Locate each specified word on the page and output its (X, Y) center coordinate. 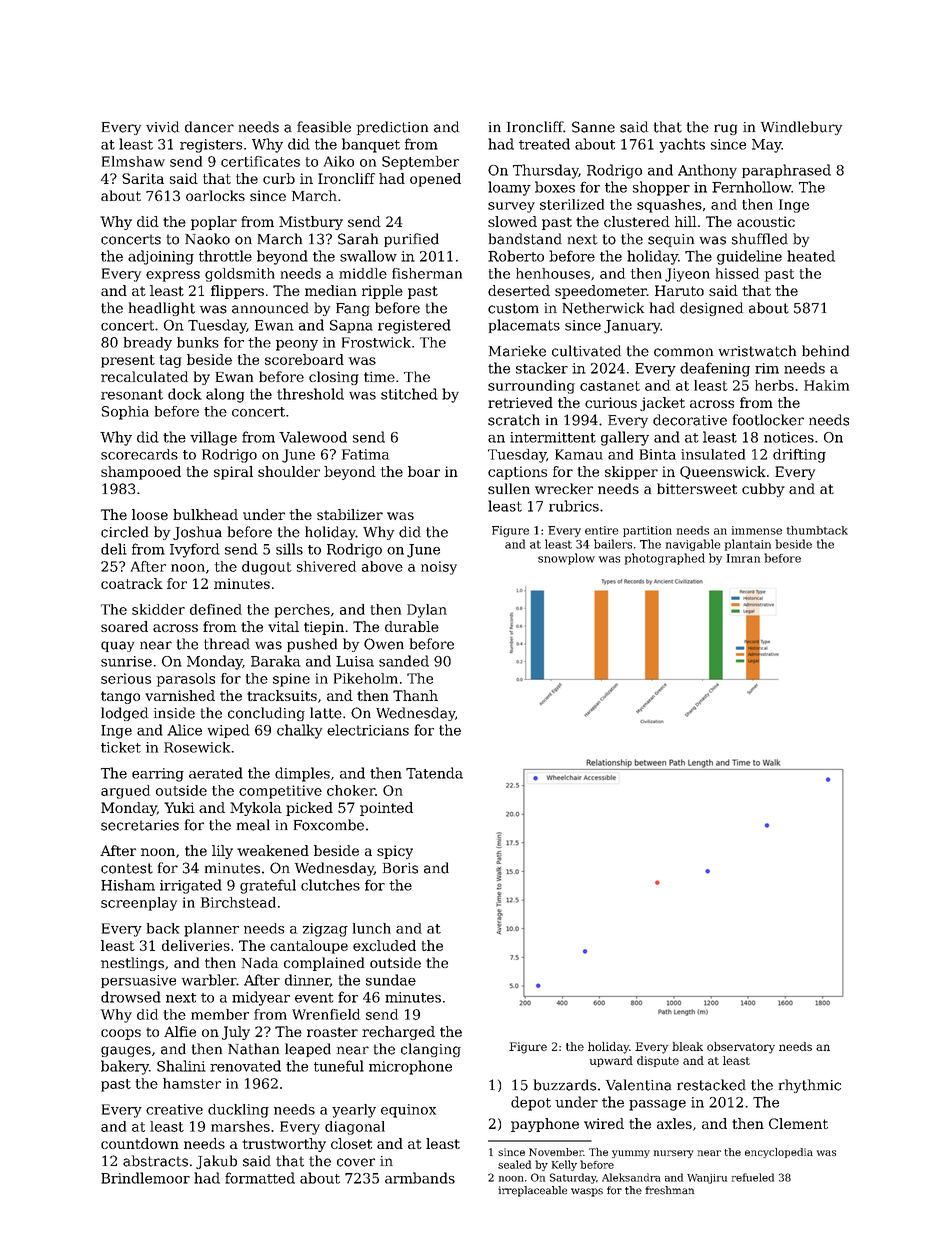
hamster (192, 1083)
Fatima (365, 454)
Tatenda (434, 773)
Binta (658, 454)
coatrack (132, 583)
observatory (741, 1048)
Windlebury (801, 128)
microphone (410, 1067)
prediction (392, 128)
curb (279, 178)
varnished (180, 695)
